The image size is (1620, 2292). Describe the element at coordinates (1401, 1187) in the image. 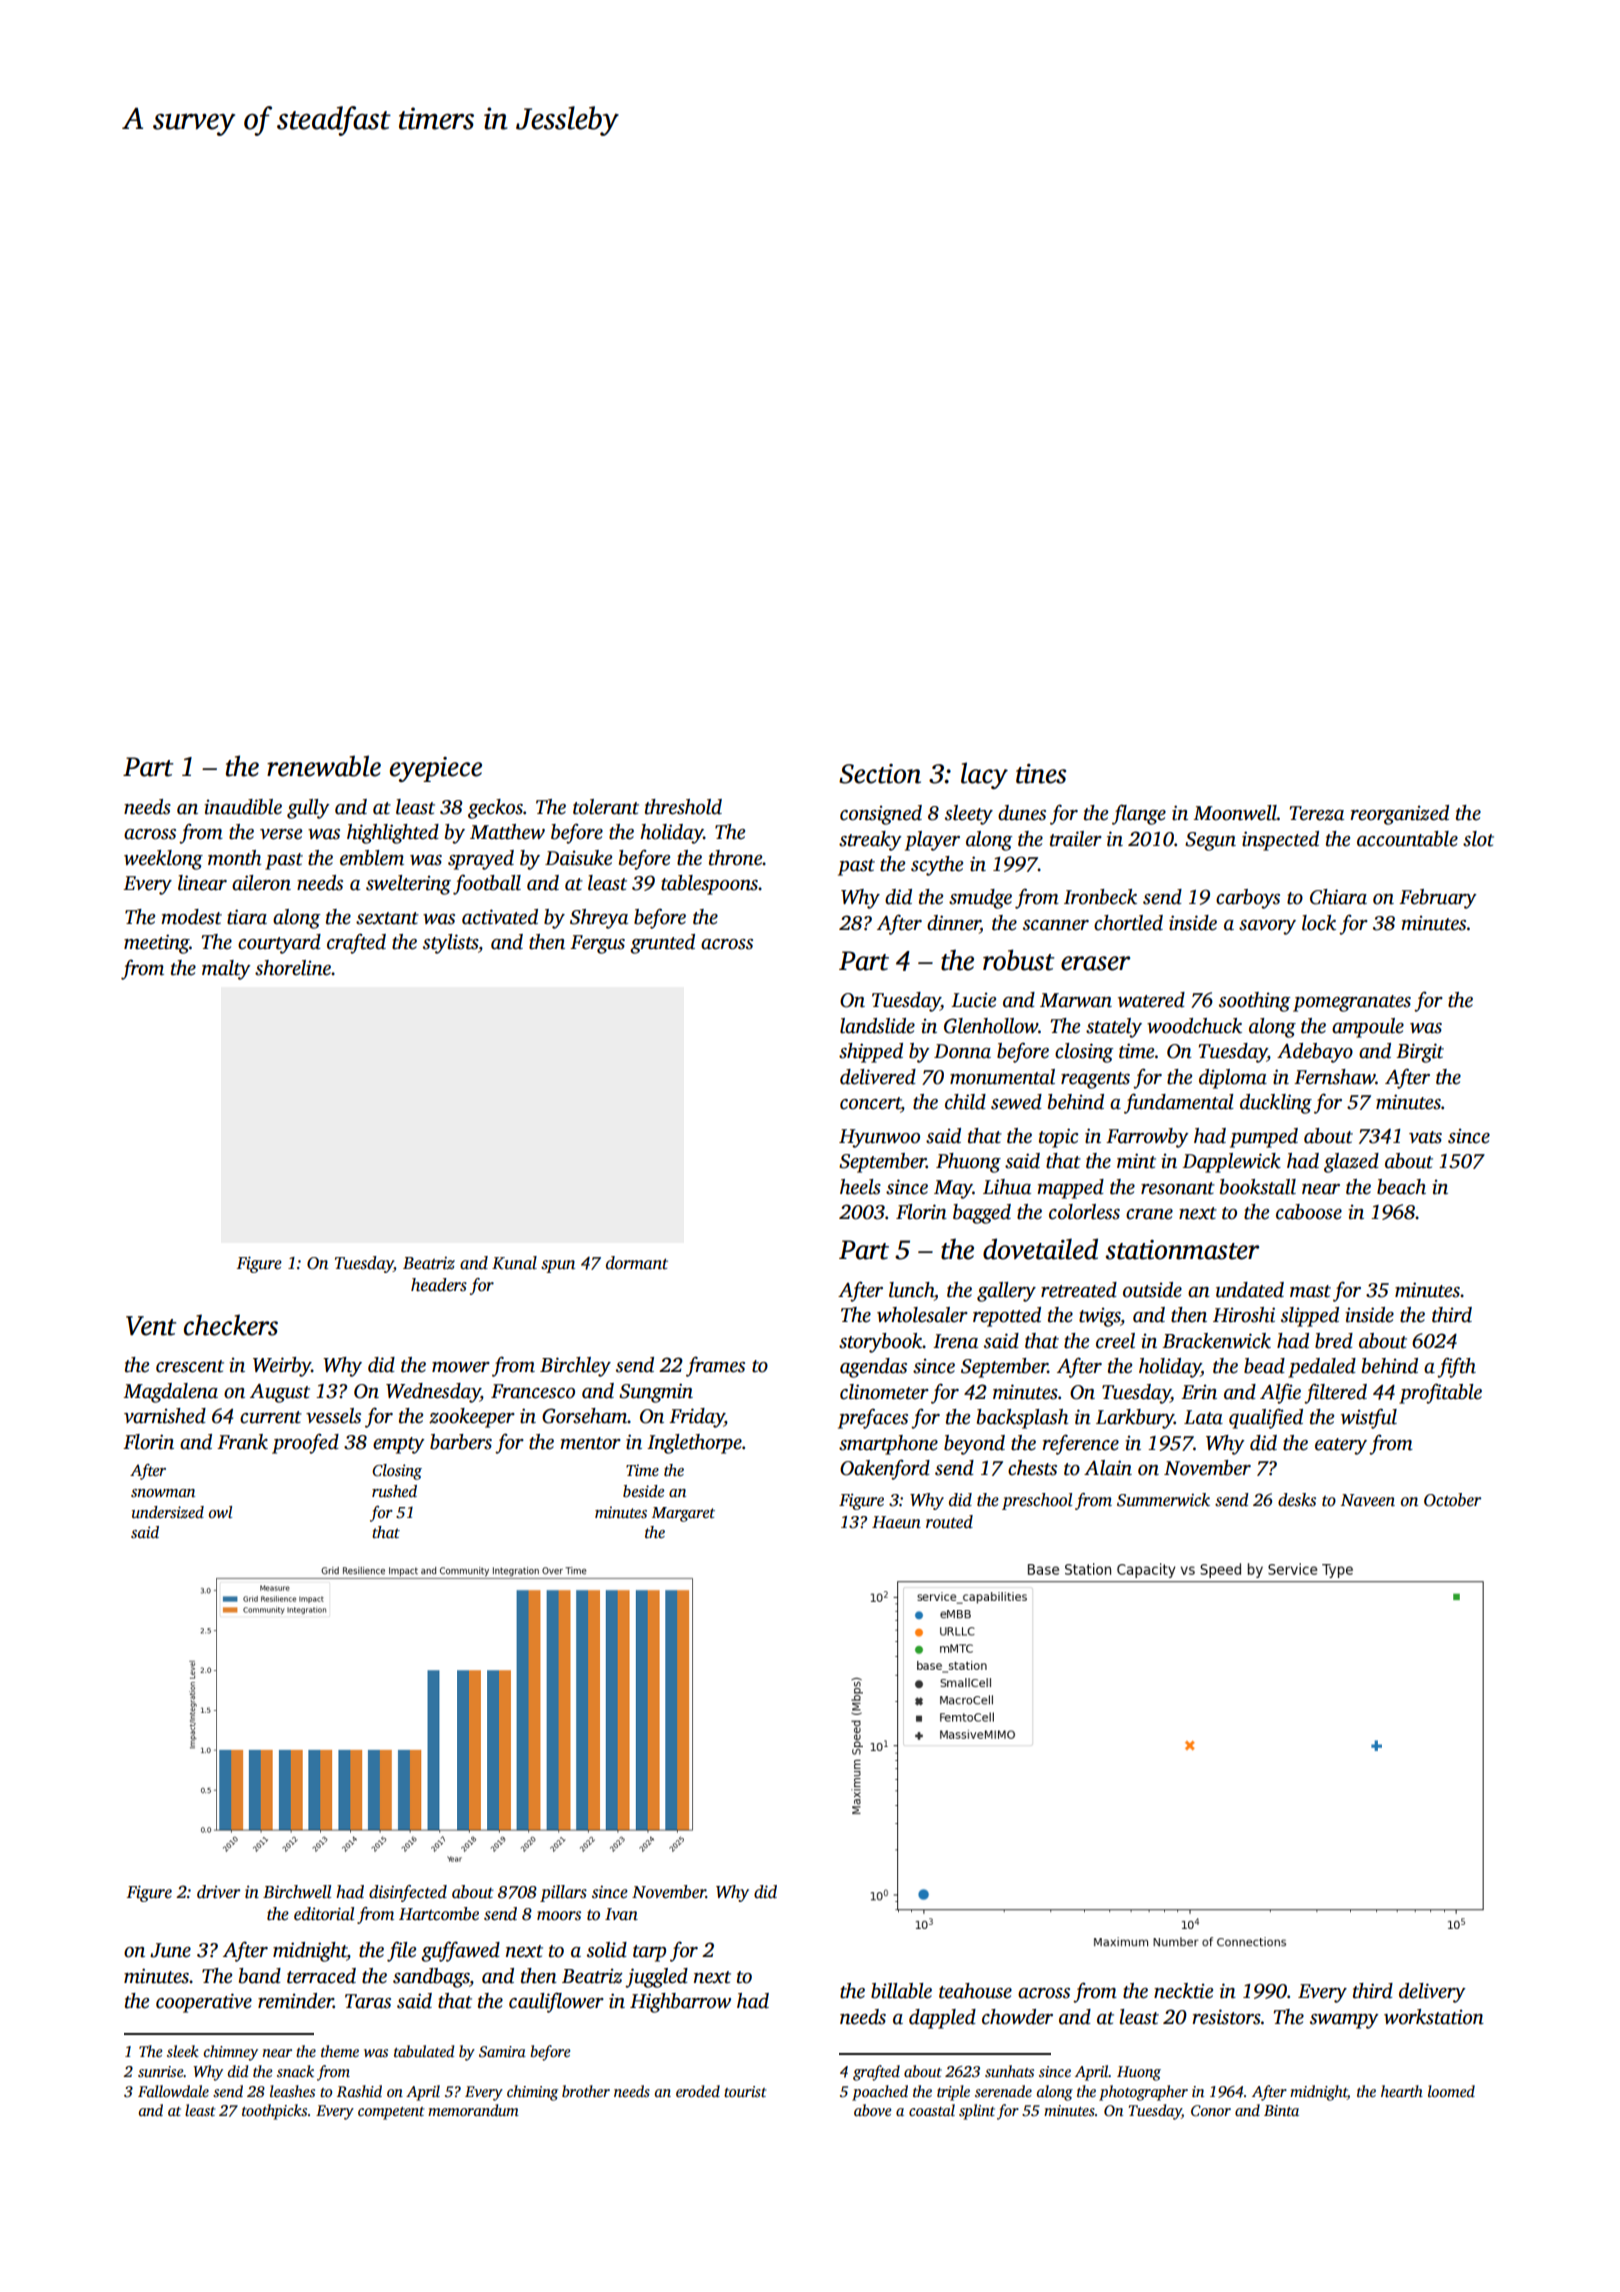

I see `beach` at that location.
